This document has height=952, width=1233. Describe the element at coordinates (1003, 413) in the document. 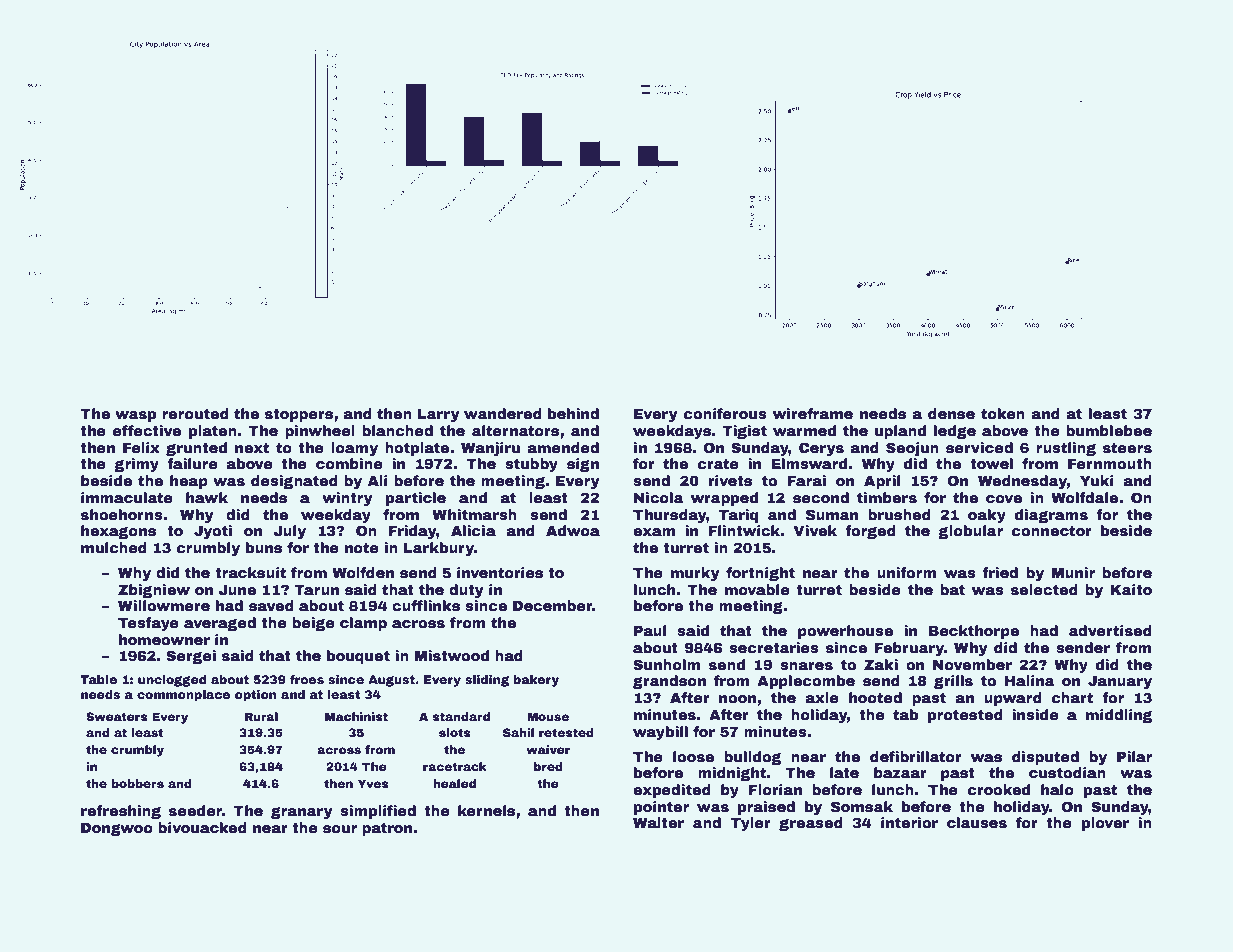

I see `token` at that location.
